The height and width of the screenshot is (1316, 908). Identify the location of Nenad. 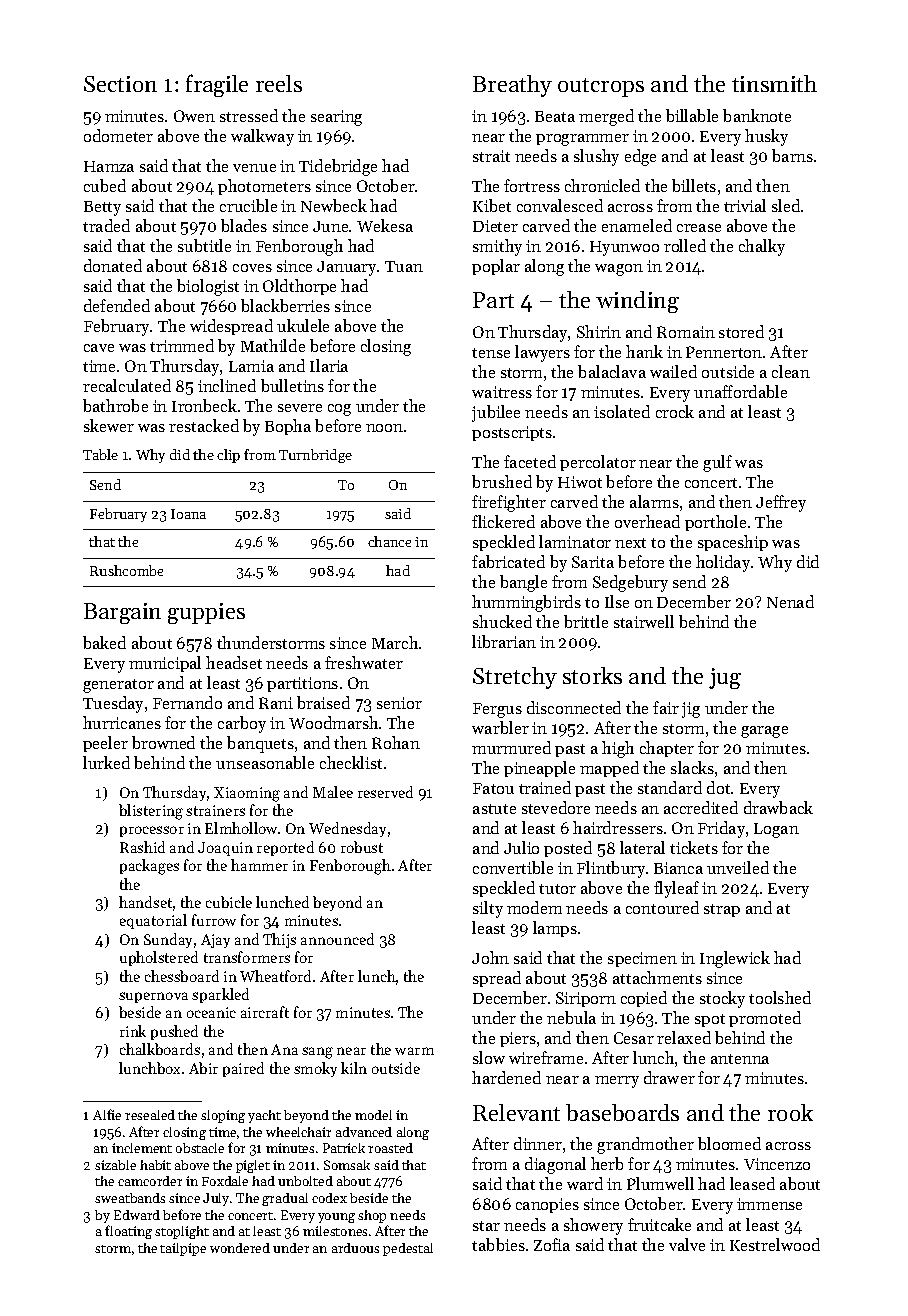
(790, 601).
